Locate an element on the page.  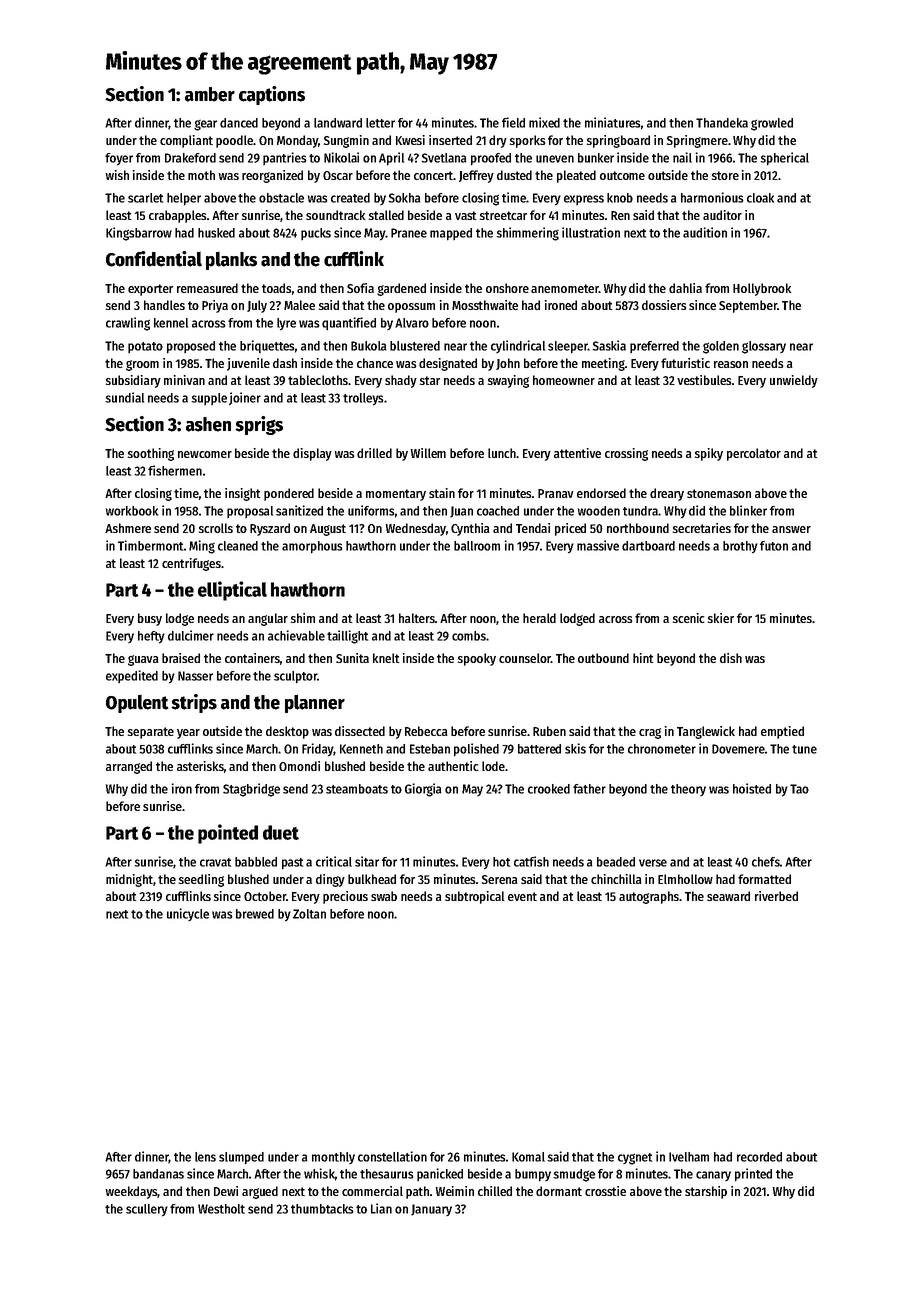
scullery is located at coordinates (147, 1210).
